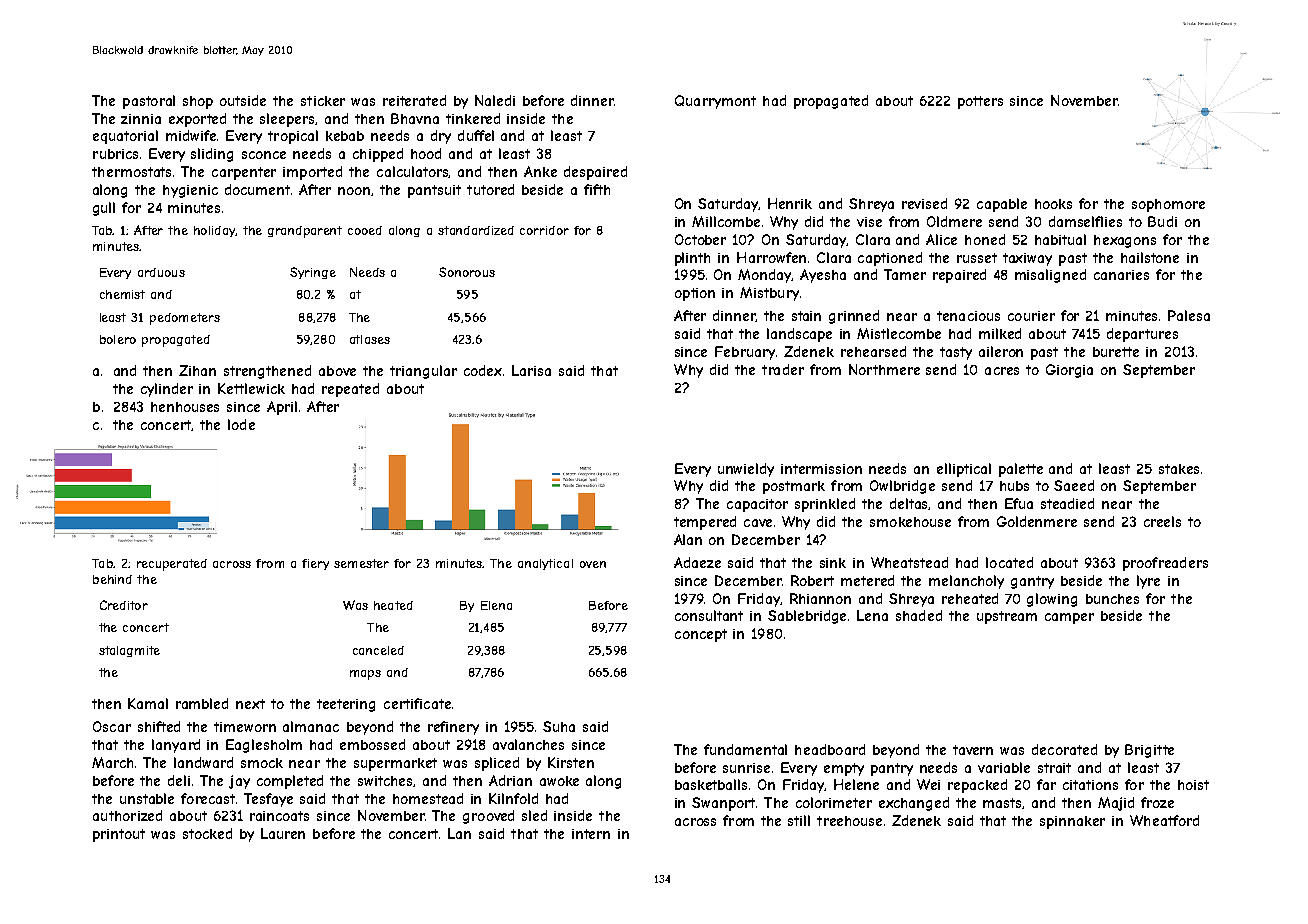  What do you see at coordinates (129, 651) in the screenshot?
I see `stalagmite` at bounding box center [129, 651].
